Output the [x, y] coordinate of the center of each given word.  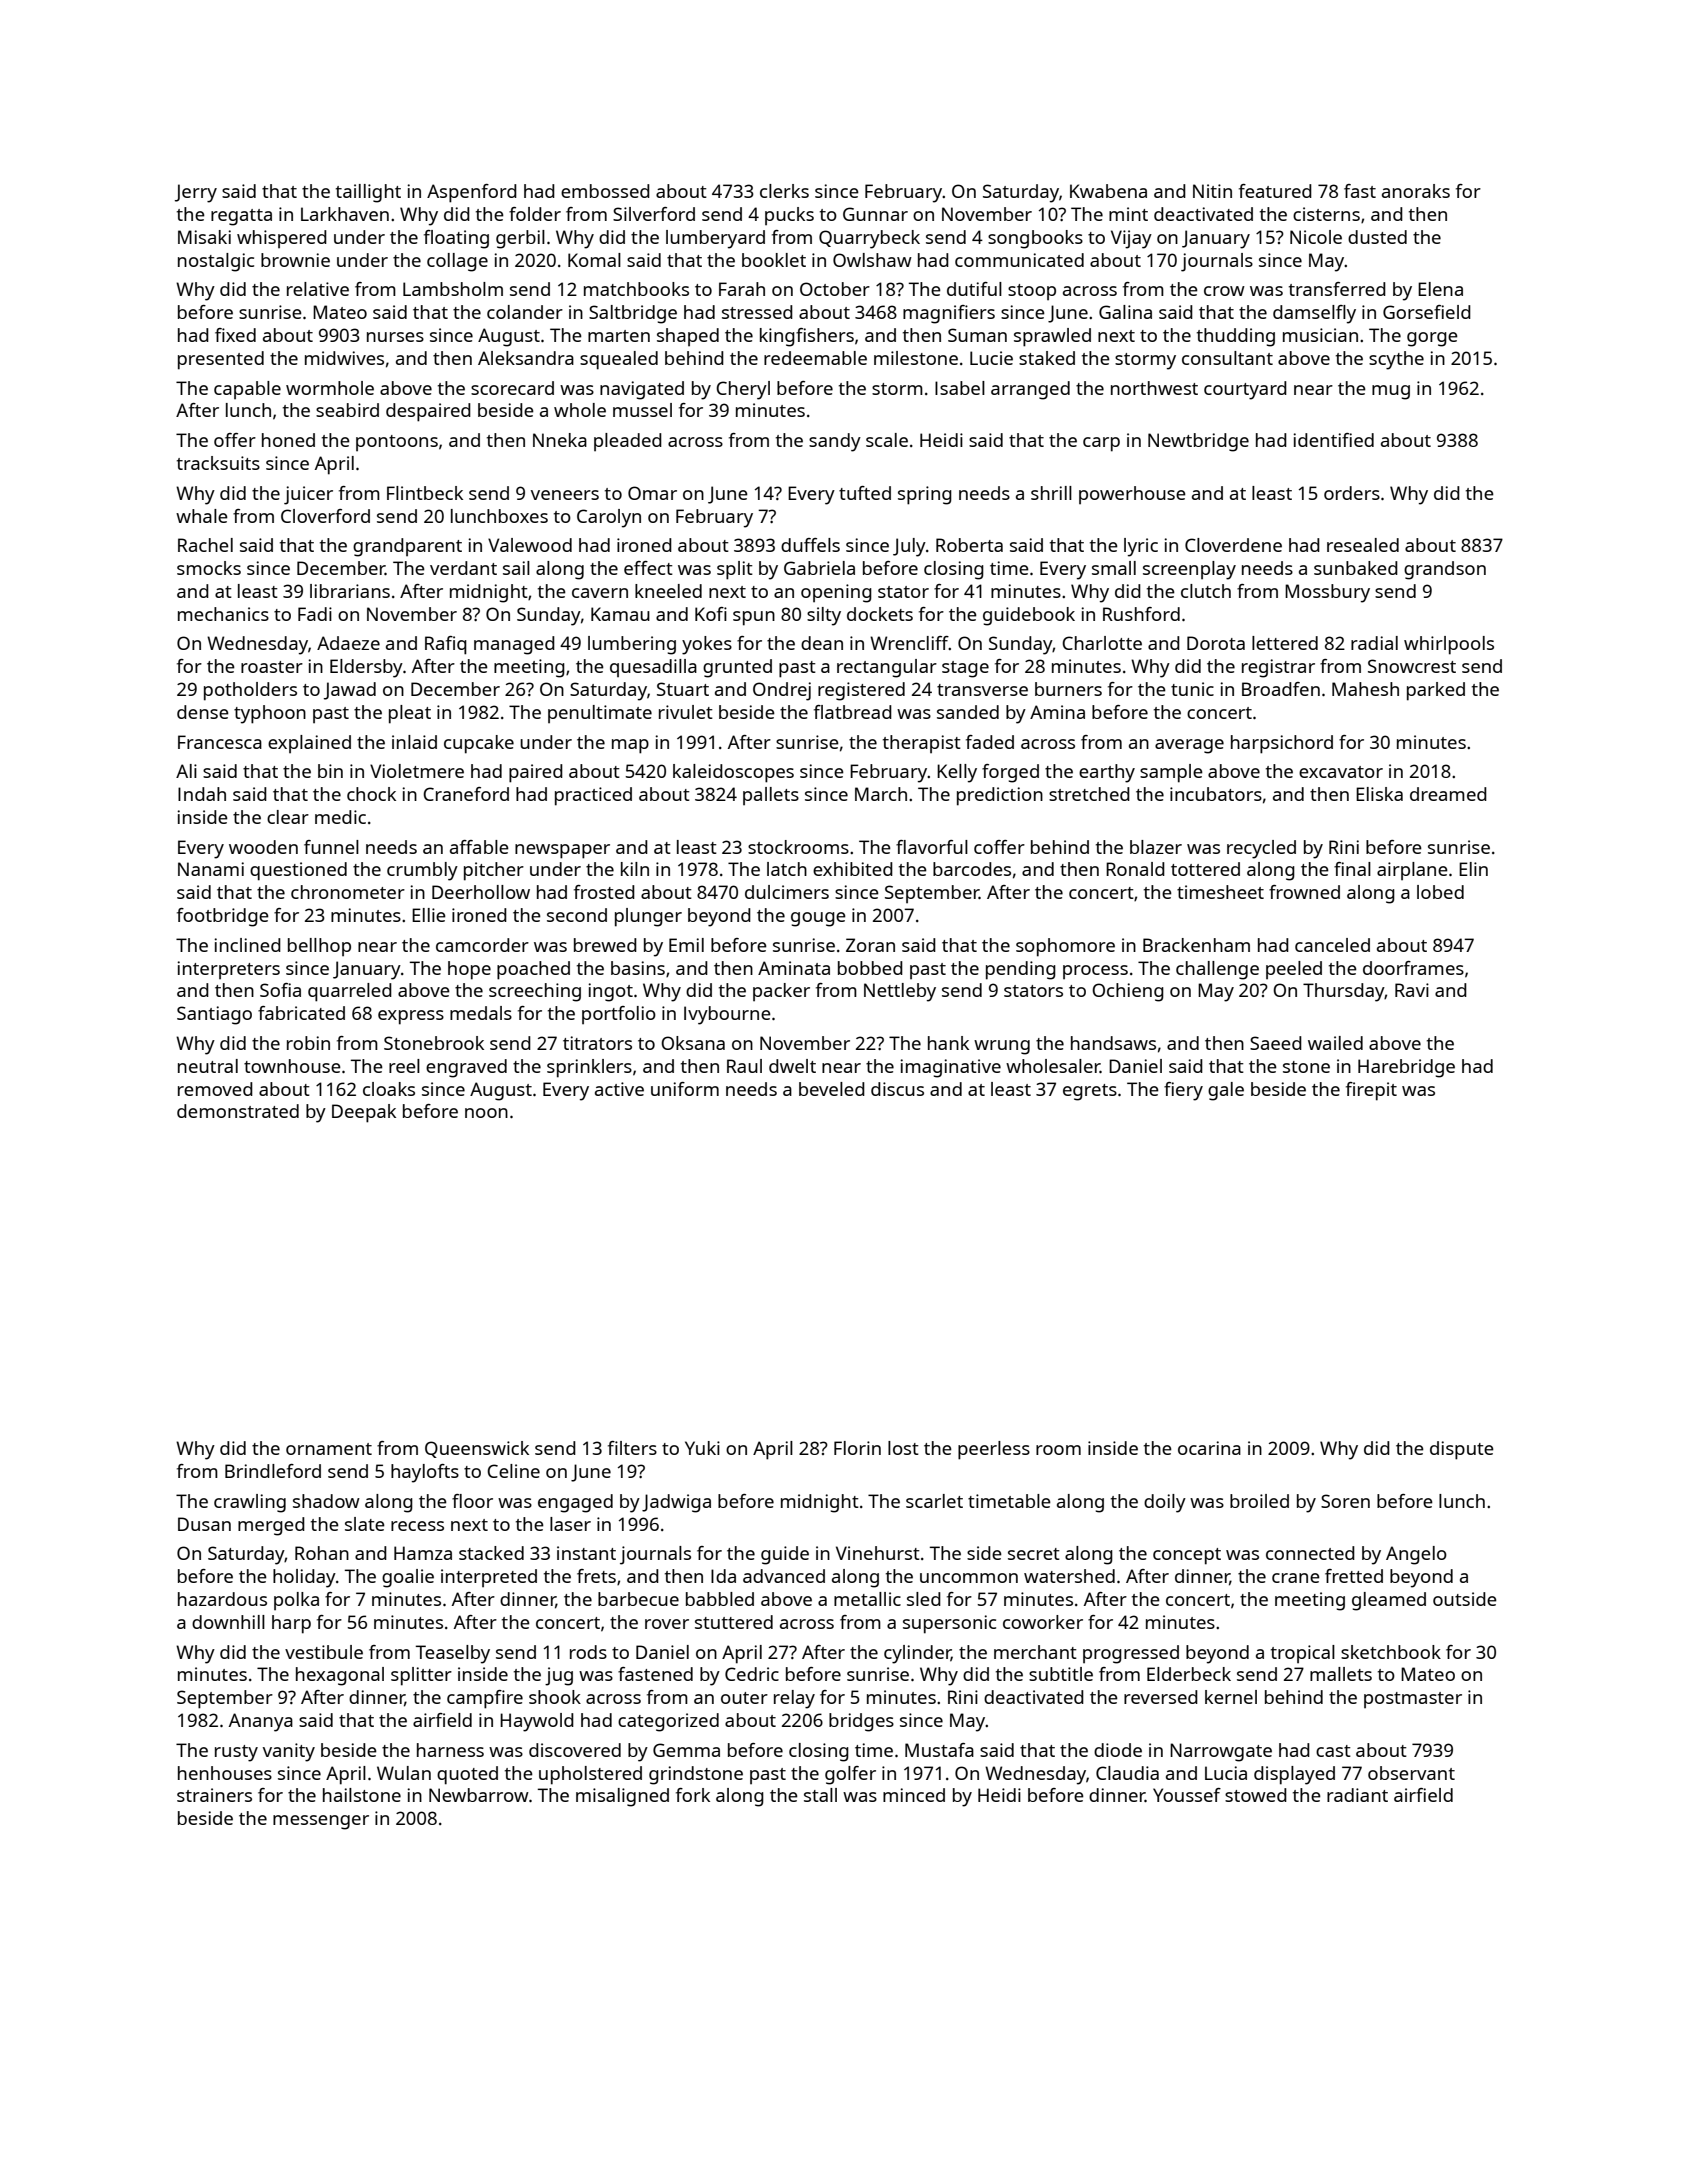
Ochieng [1128, 992]
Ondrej [782, 691]
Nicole [1316, 237]
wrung [1002, 1047]
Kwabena [1108, 191]
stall [820, 1795]
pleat [410, 714]
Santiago [214, 1015]
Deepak [364, 1113]
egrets [1090, 1092]
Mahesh [1365, 689]
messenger [321, 1822]
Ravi [1412, 990]
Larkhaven [345, 214]
